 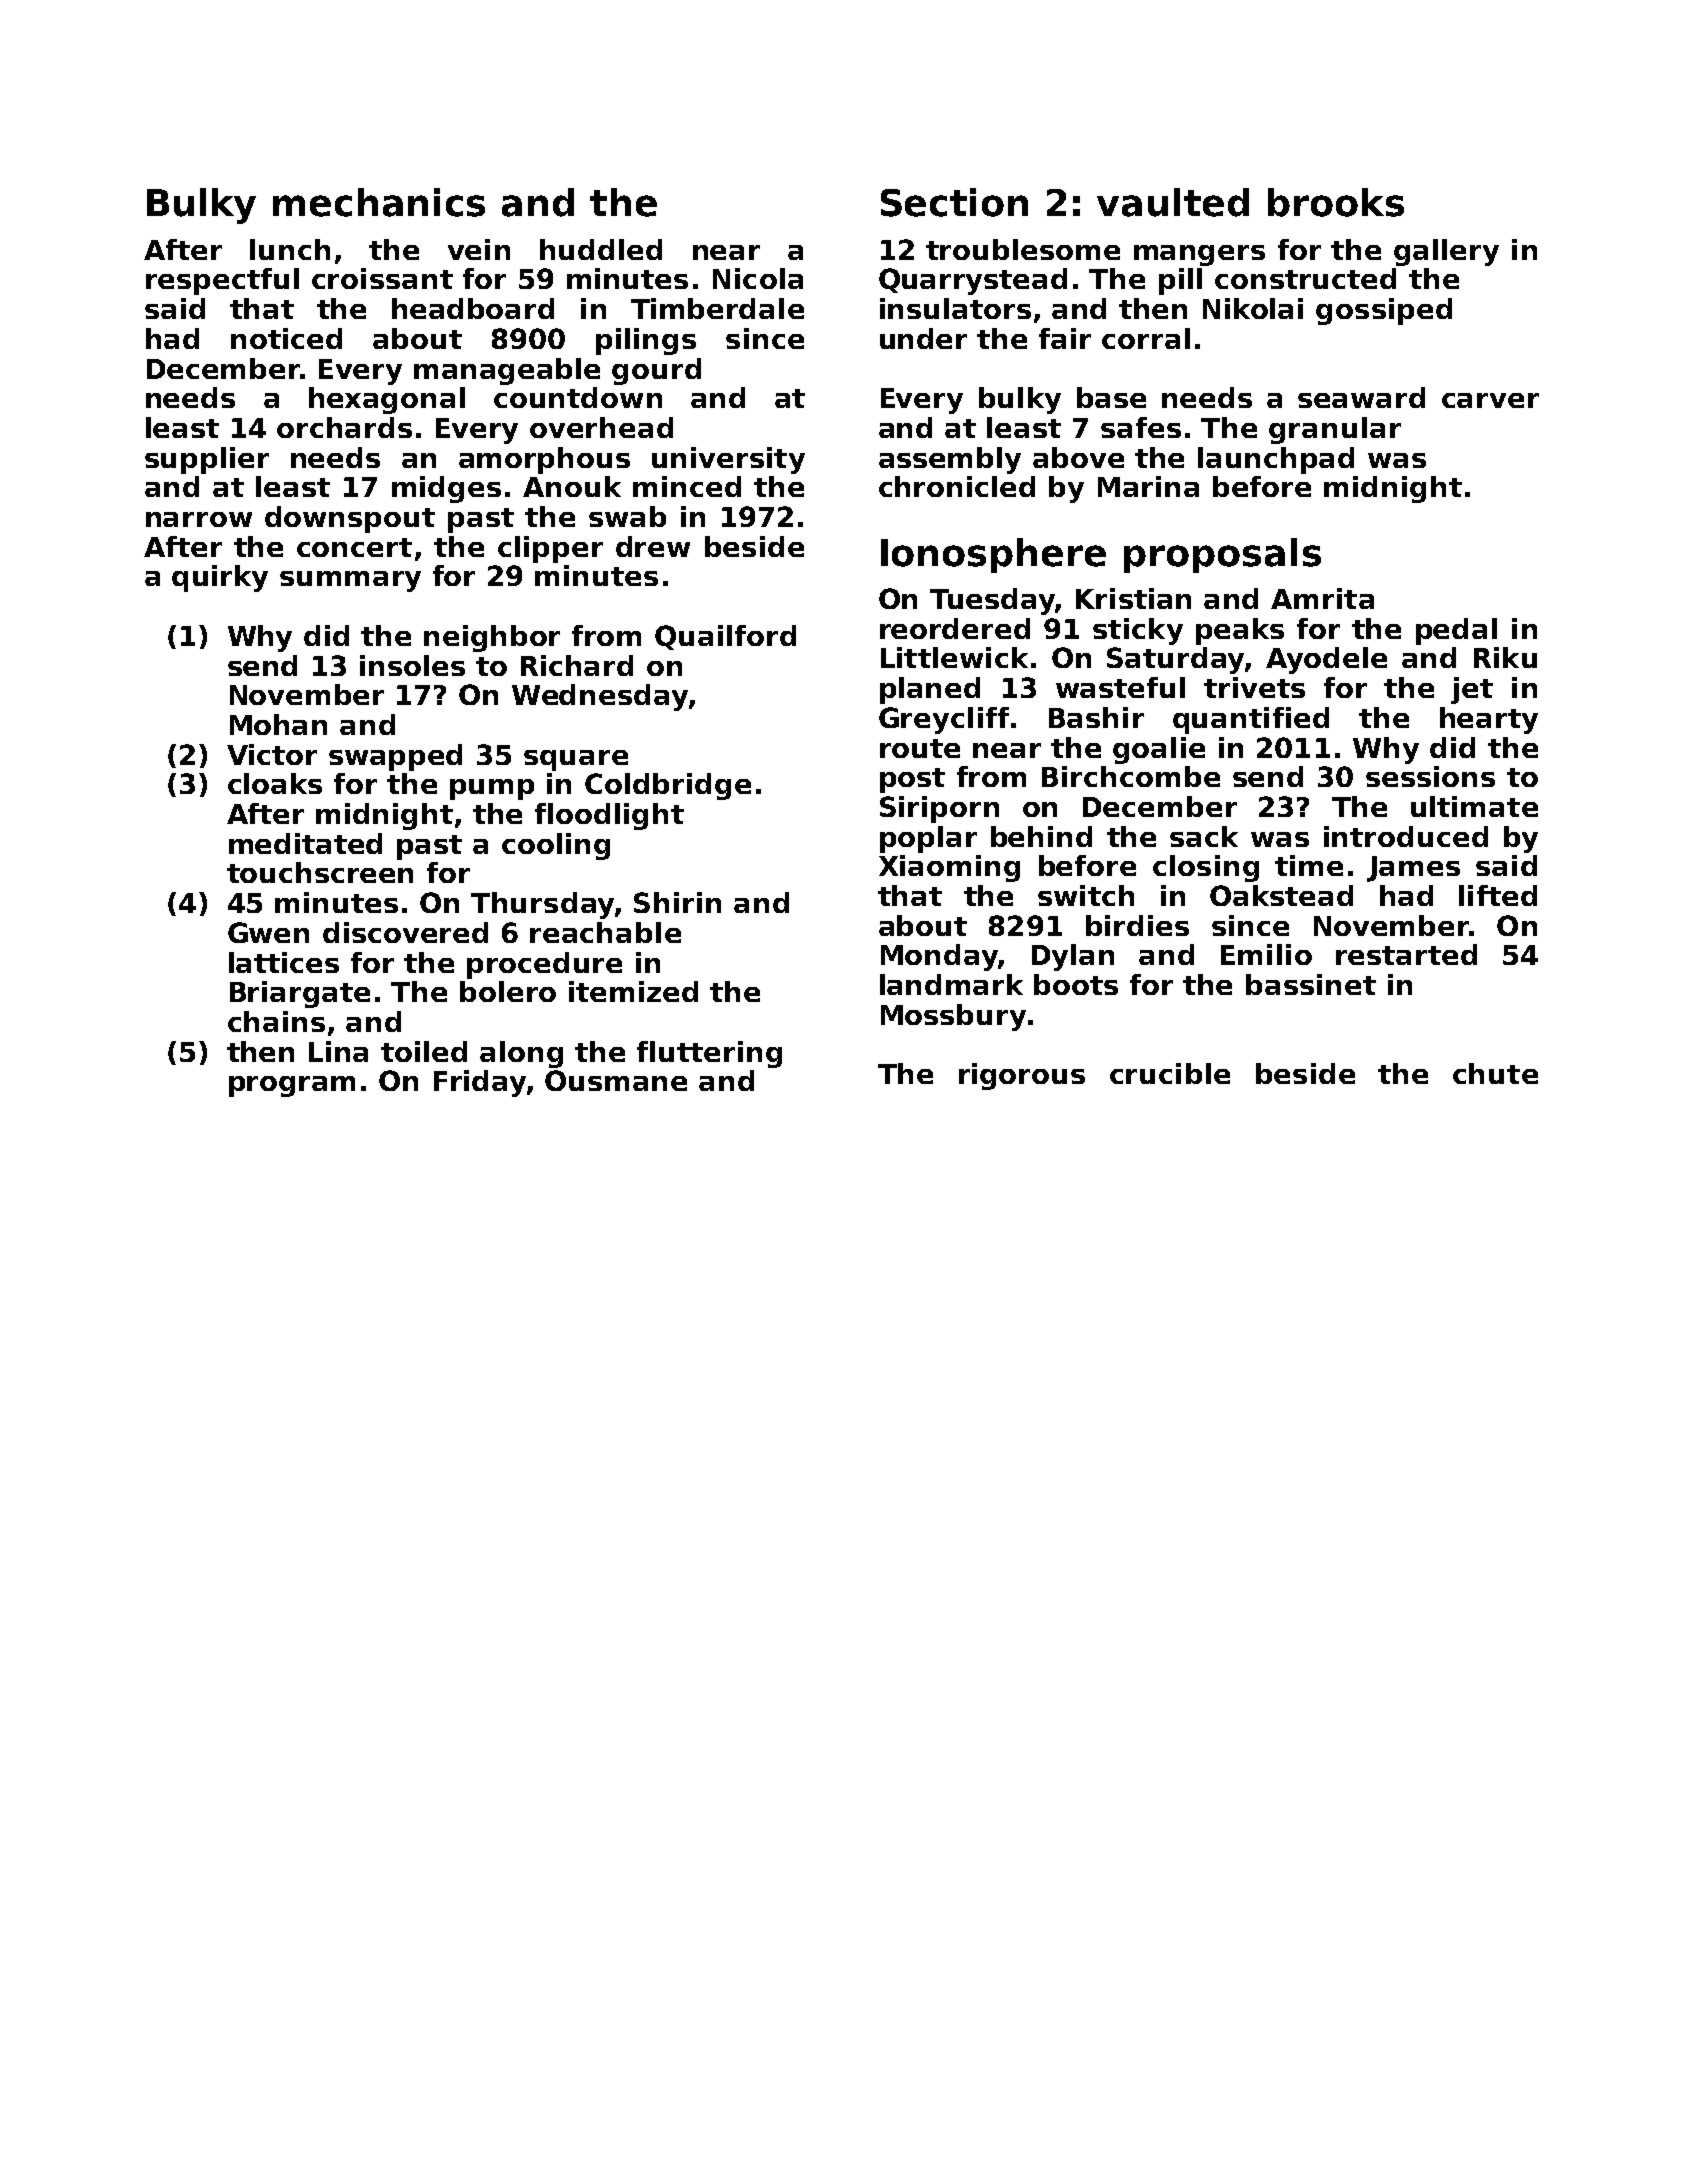 What do you see at coordinates (616, 1080) in the screenshot?
I see `Ousmane` at bounding box center [616, 1080].
